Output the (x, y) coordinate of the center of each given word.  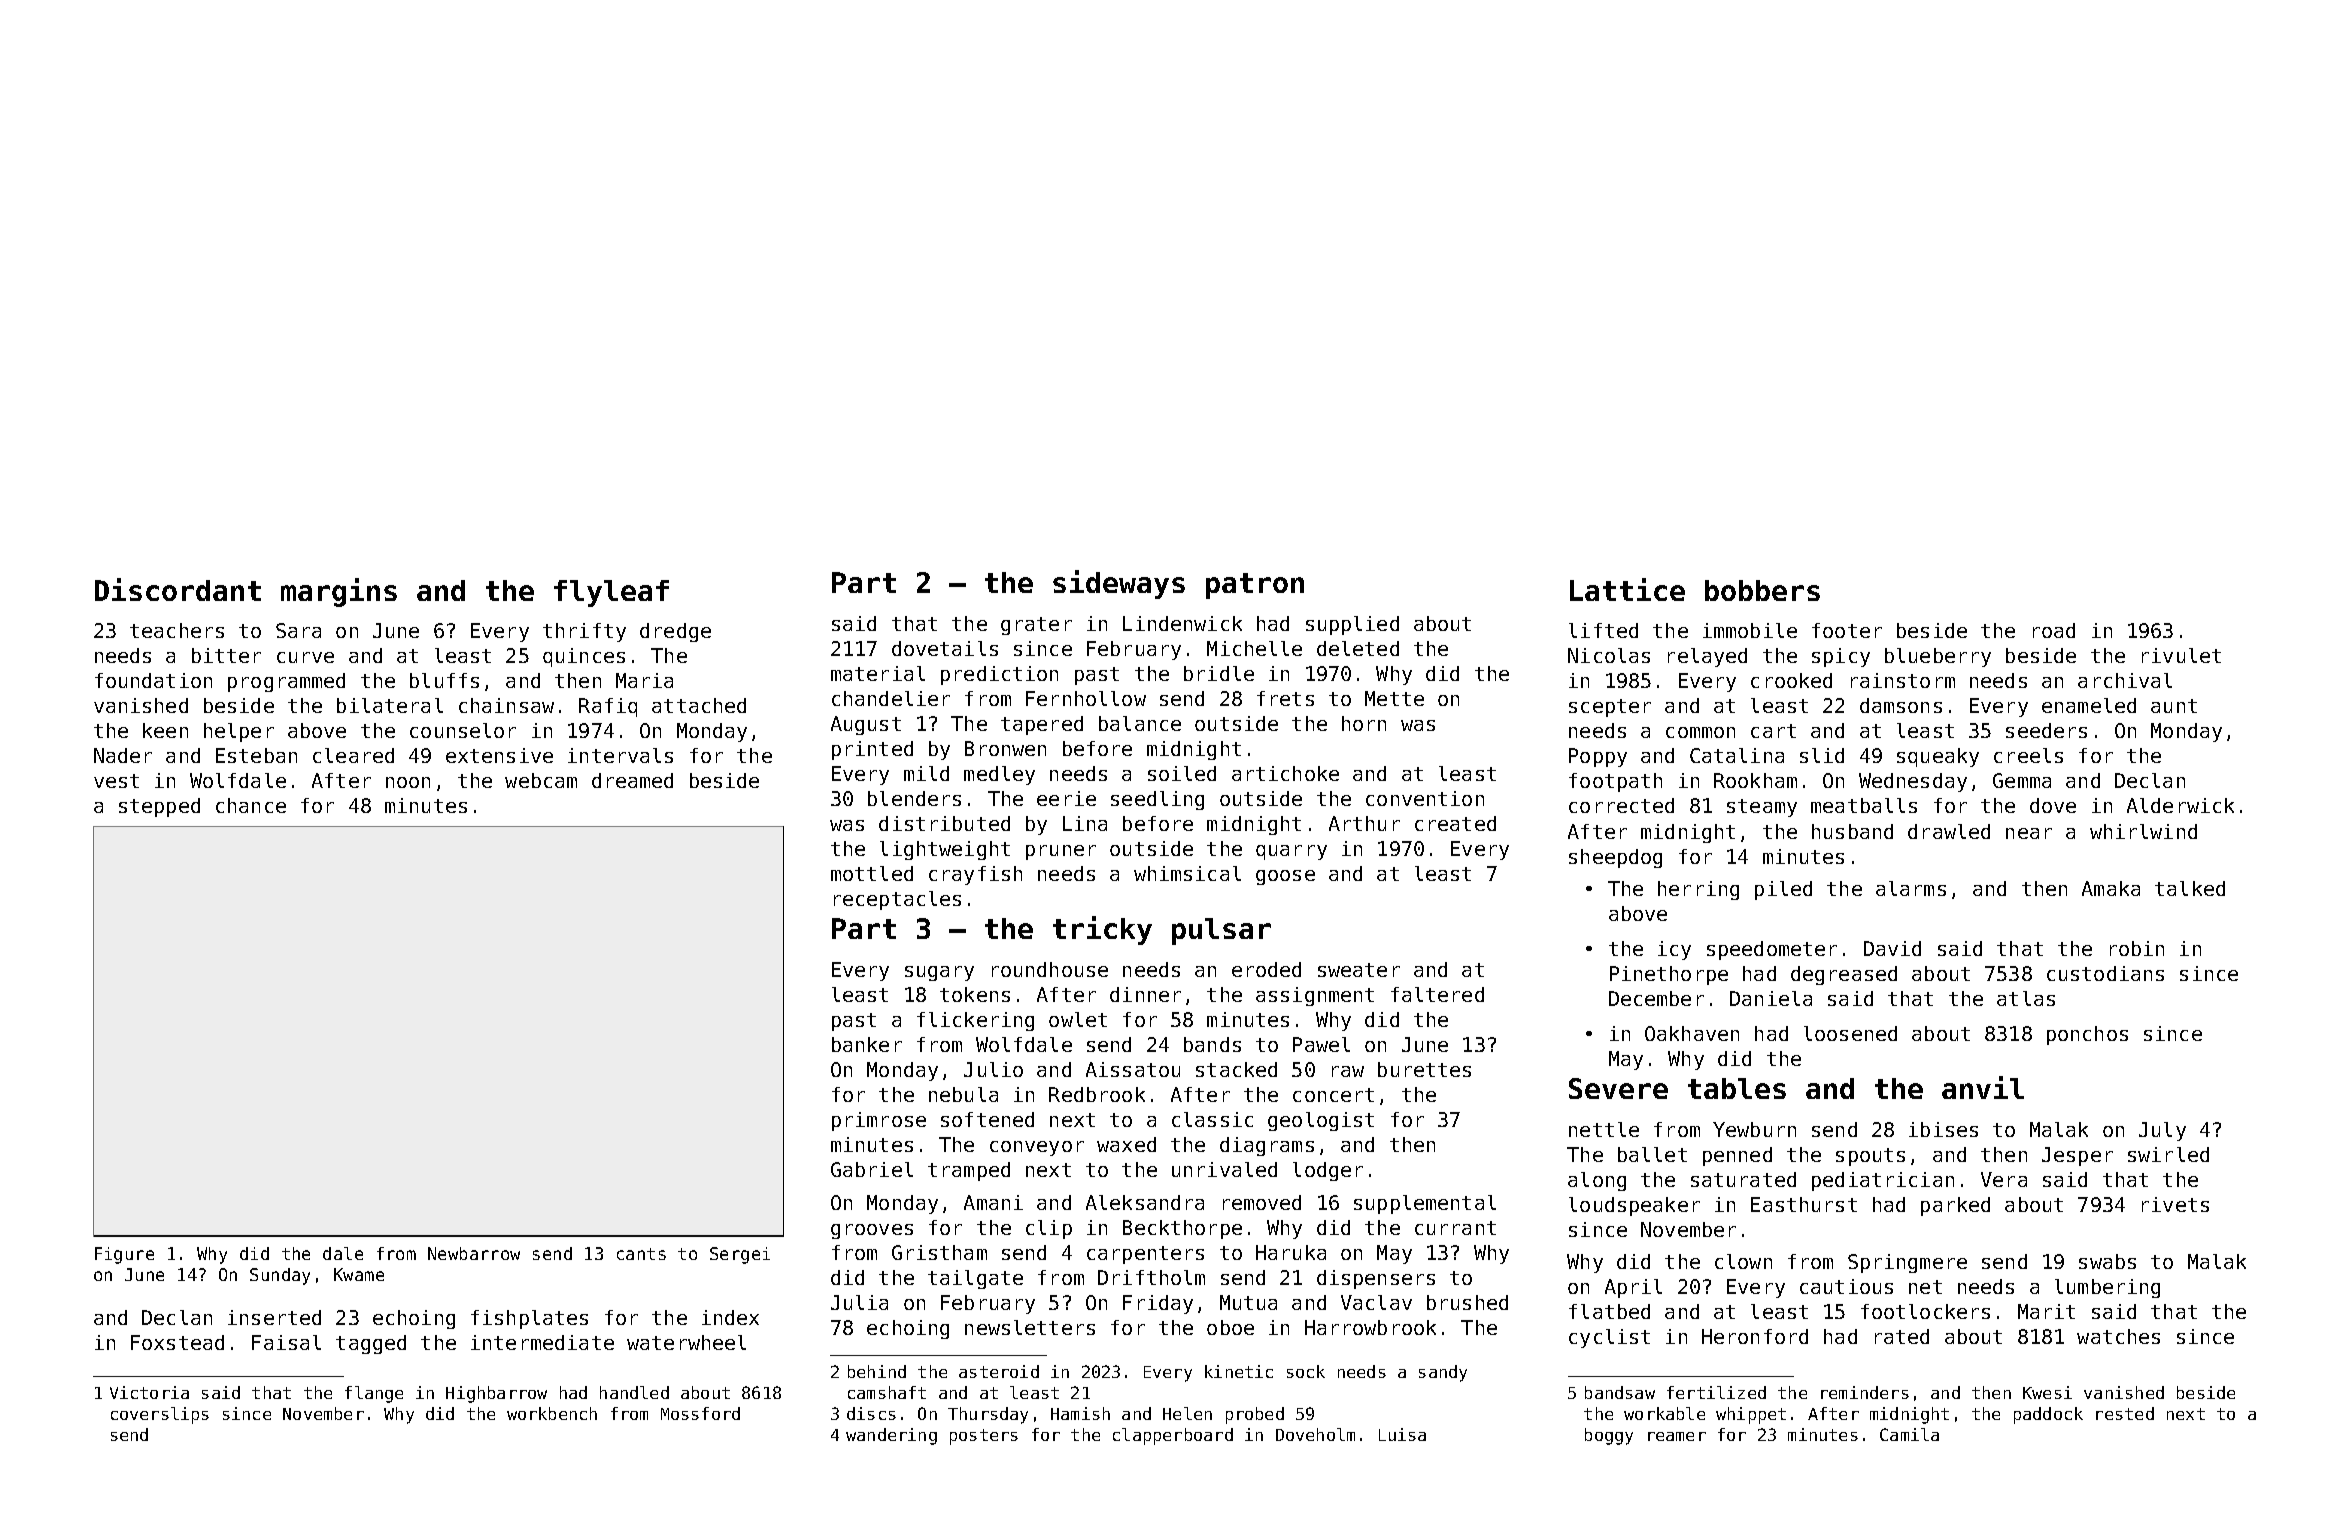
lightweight (945, 850)
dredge (675, 632)
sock (1306, 1371)
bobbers (1762, 590)
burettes (1424, 1069)
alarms (1911, 888)
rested (2125, 1413)
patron (1255, 586)
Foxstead (177, 1342)
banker (867, 1044)
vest (116, 781)
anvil (1983, 1087)
